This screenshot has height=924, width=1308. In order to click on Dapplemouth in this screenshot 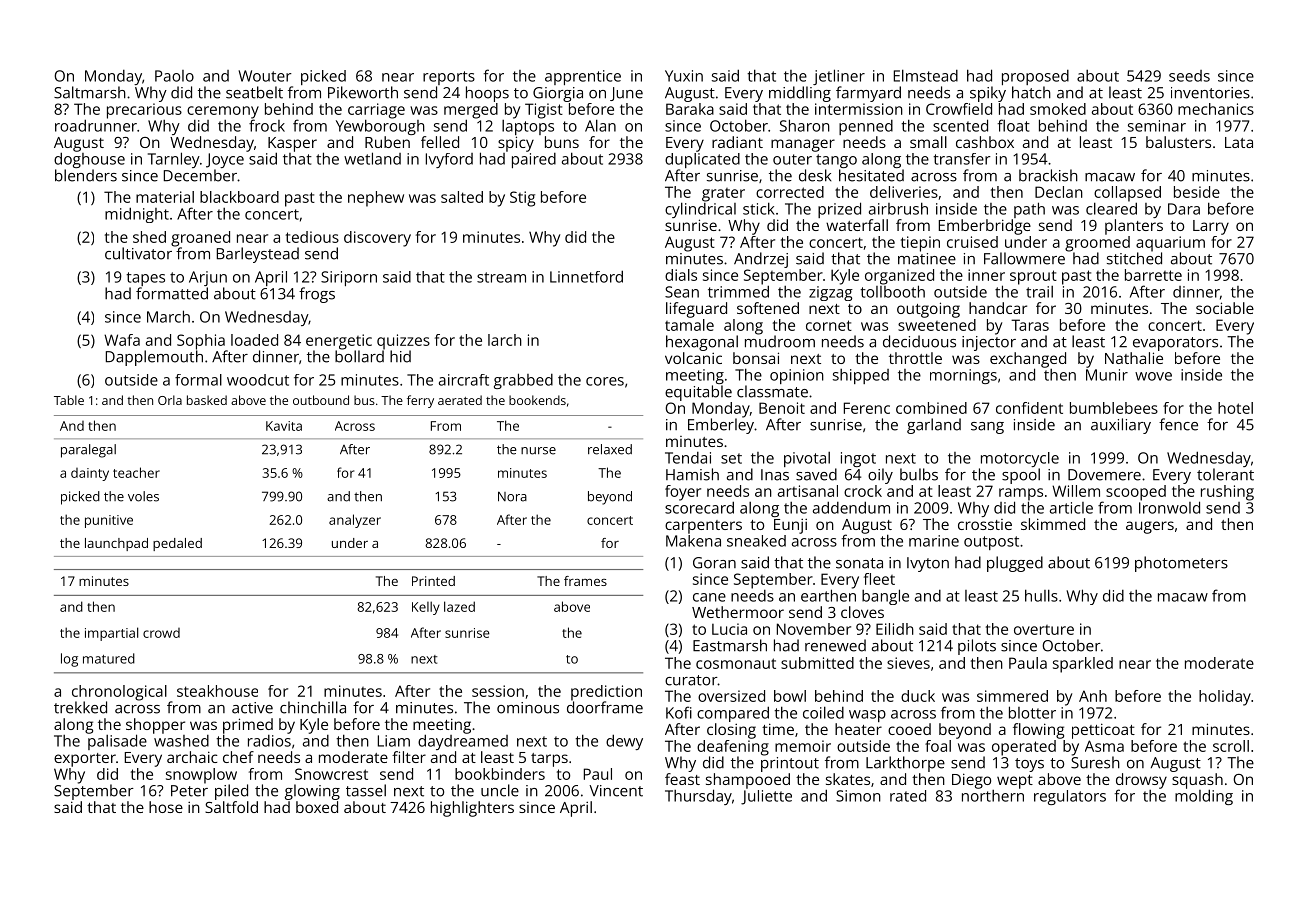, I will do `click(154, 358)`.
